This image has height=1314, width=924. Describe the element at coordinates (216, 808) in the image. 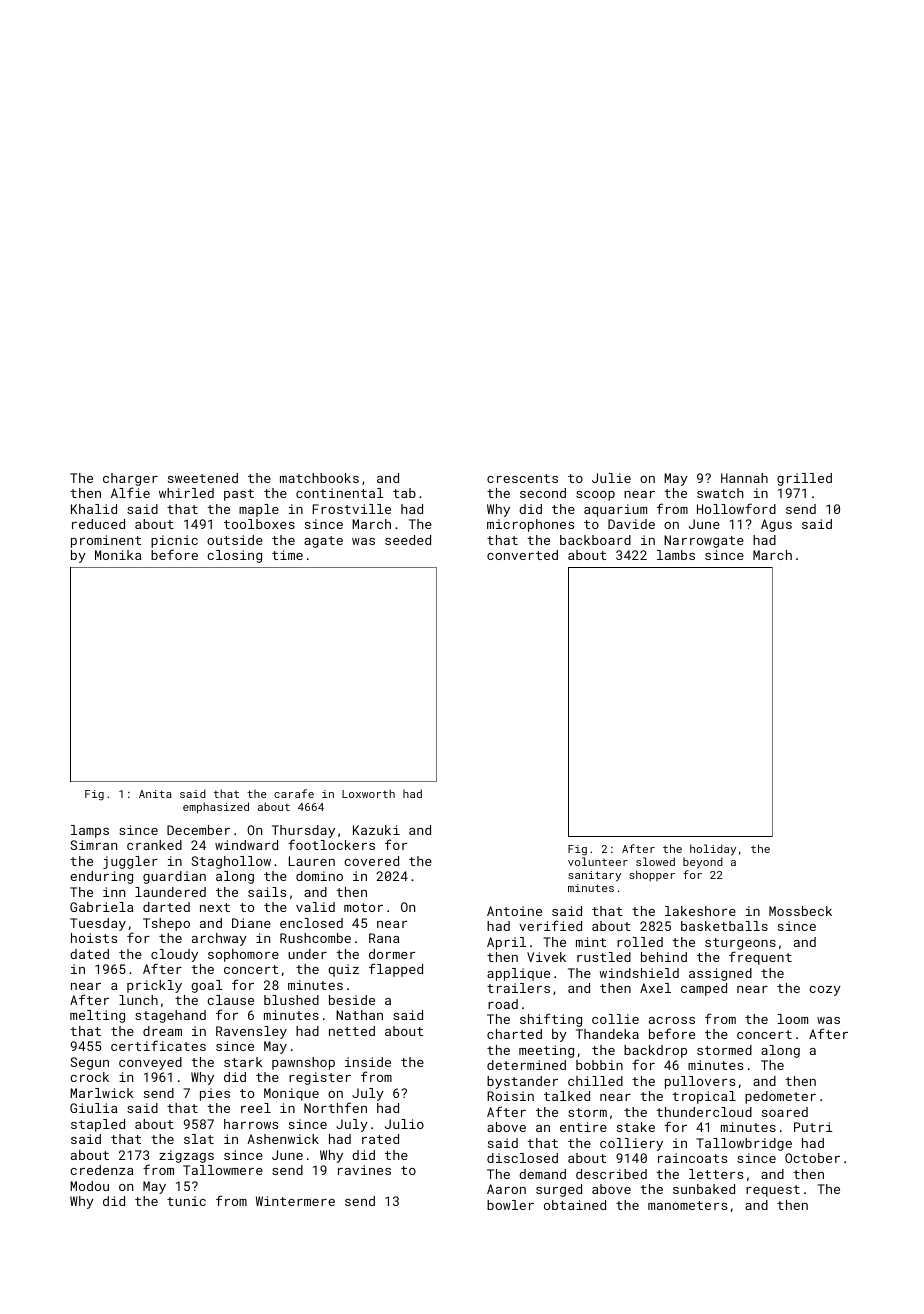

I see `emphasized` at that location.
